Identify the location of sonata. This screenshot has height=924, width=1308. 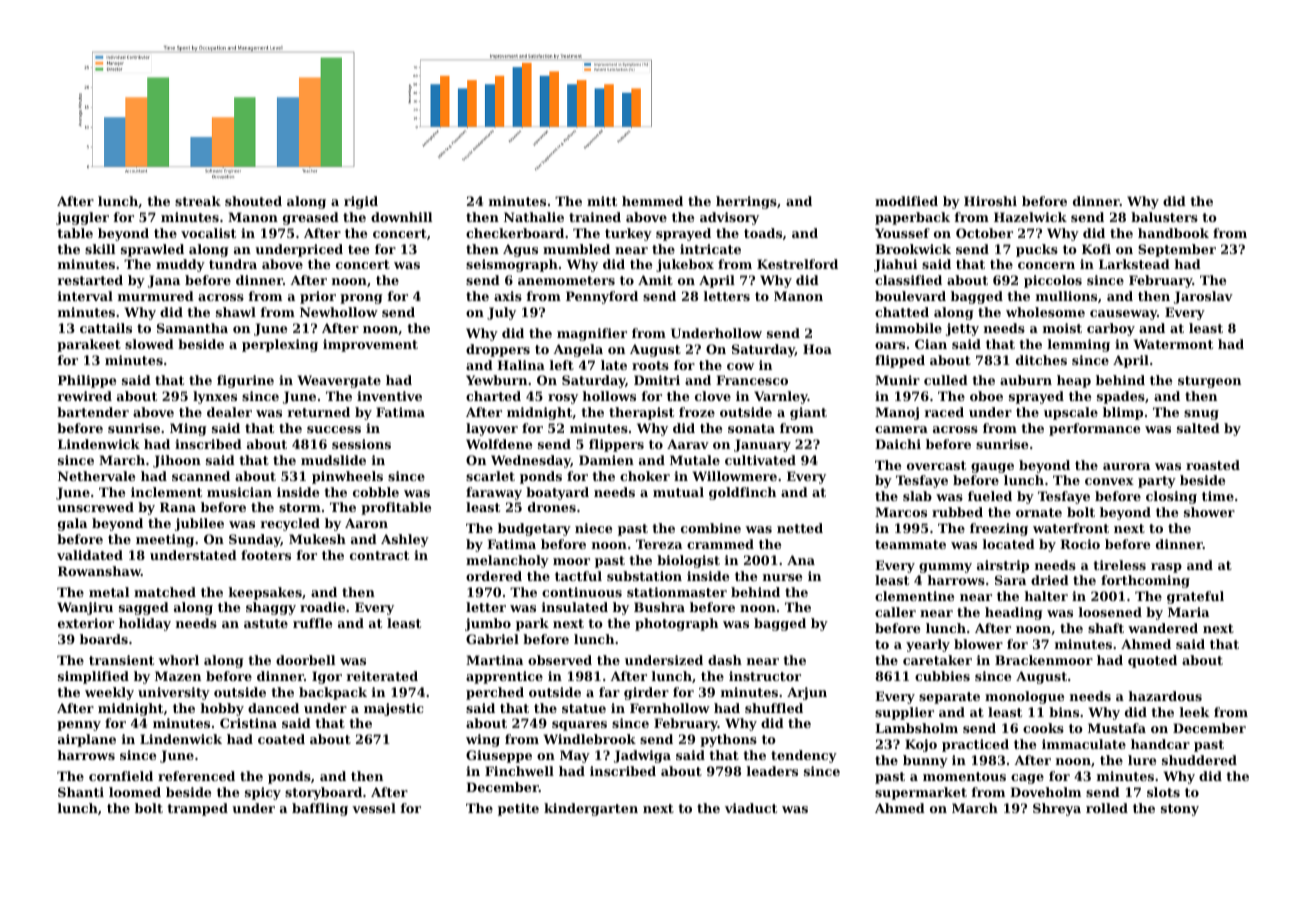
(751, 428).
